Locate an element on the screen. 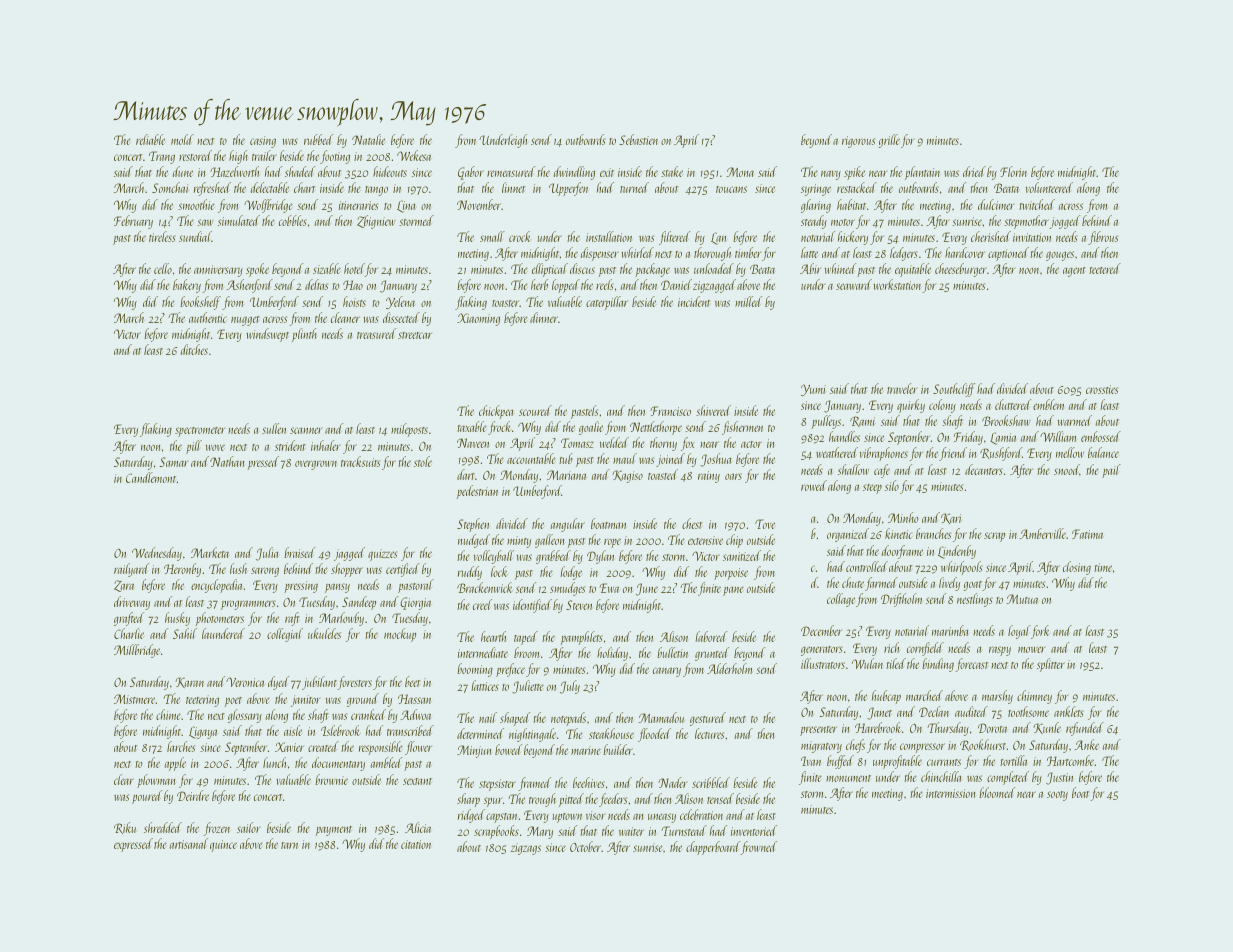  Southcliff is located at coordinates (954, 390).
